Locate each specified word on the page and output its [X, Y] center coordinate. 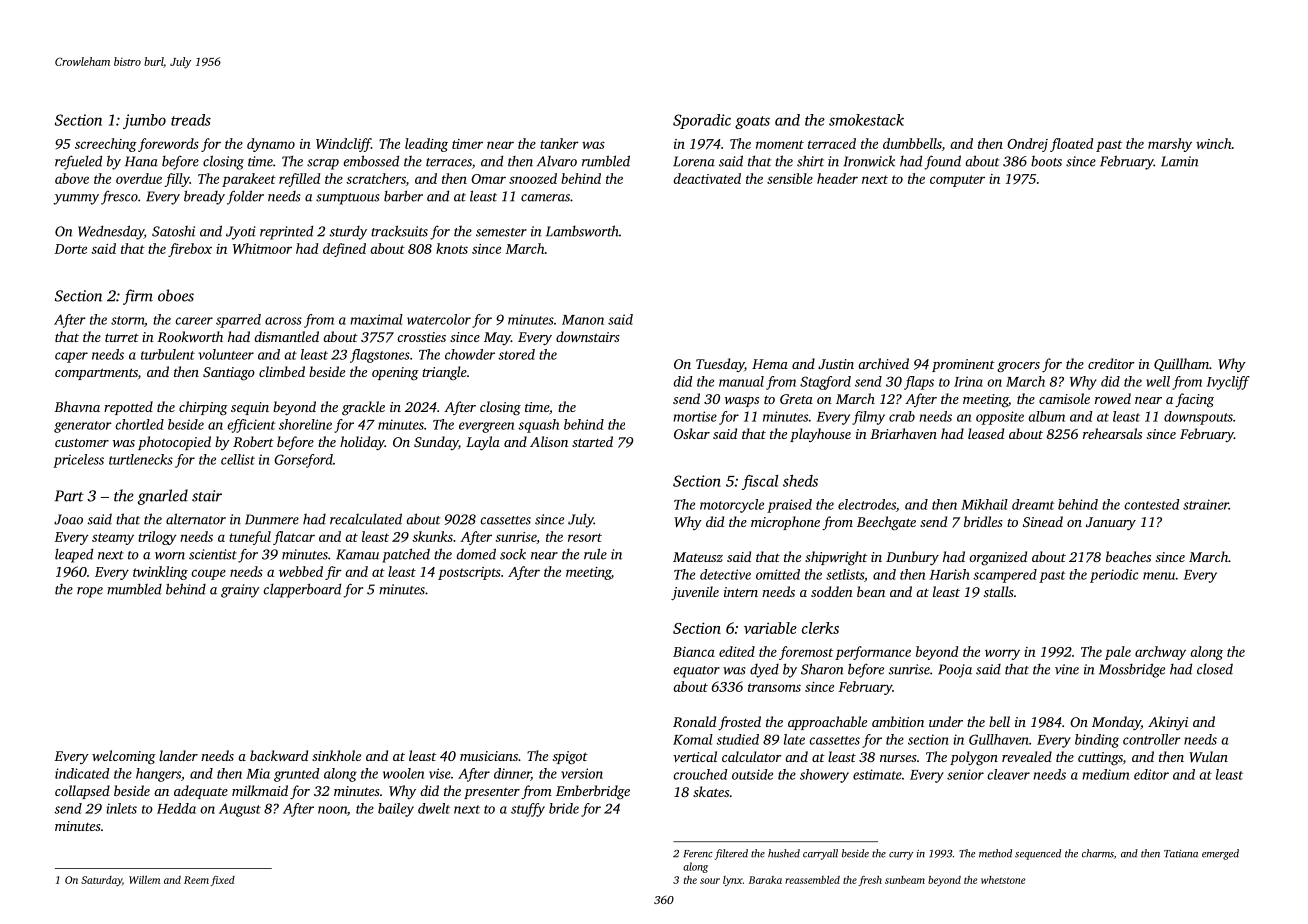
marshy [1170, 145]
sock [513, 554]
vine [1067, 669]
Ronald [694, 721]
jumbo [144, 121]
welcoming [124, 757]
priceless [78, 461]
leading [426, 145]
